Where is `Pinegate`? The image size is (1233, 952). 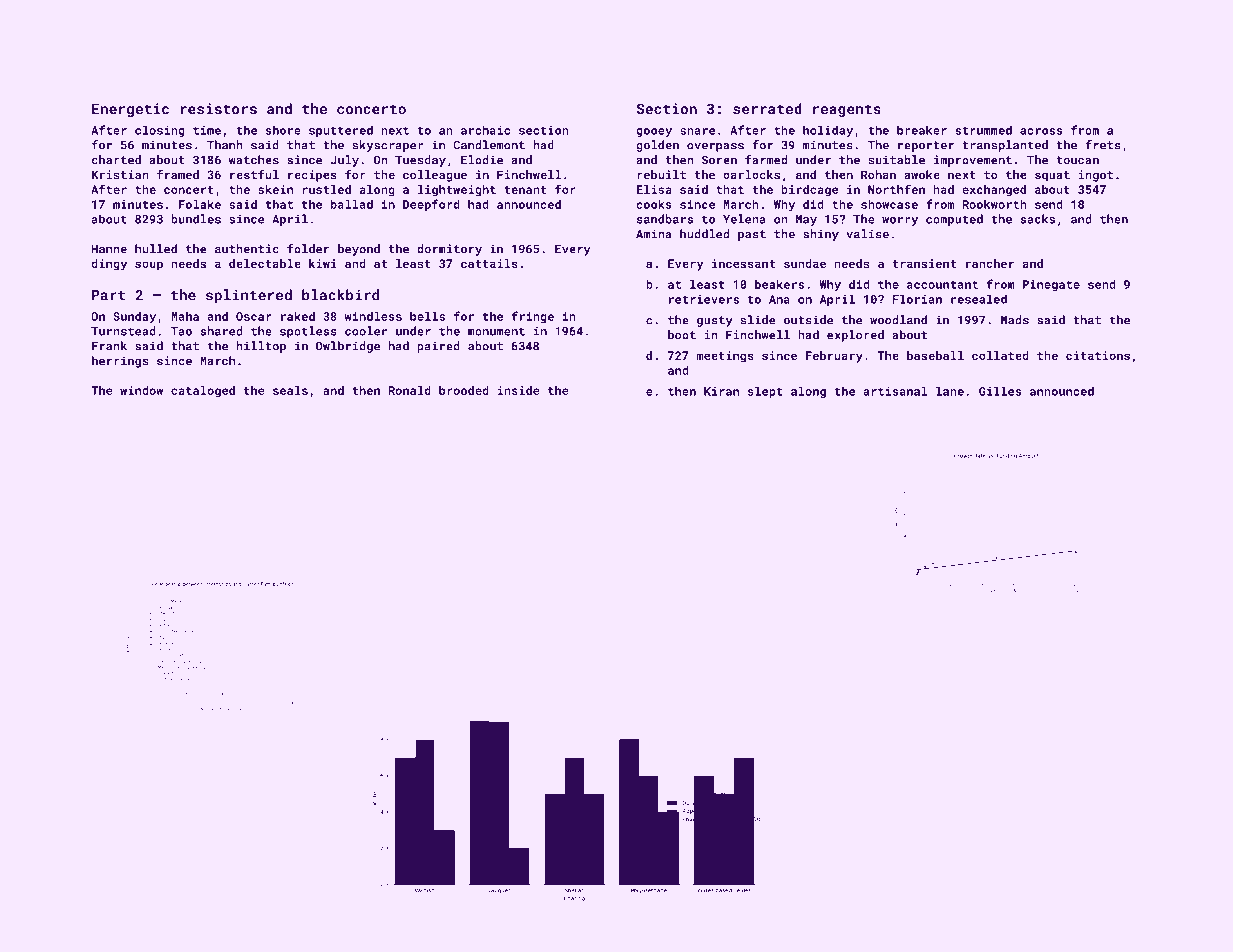 Pinegate is located at coordinates (1051, 285).
